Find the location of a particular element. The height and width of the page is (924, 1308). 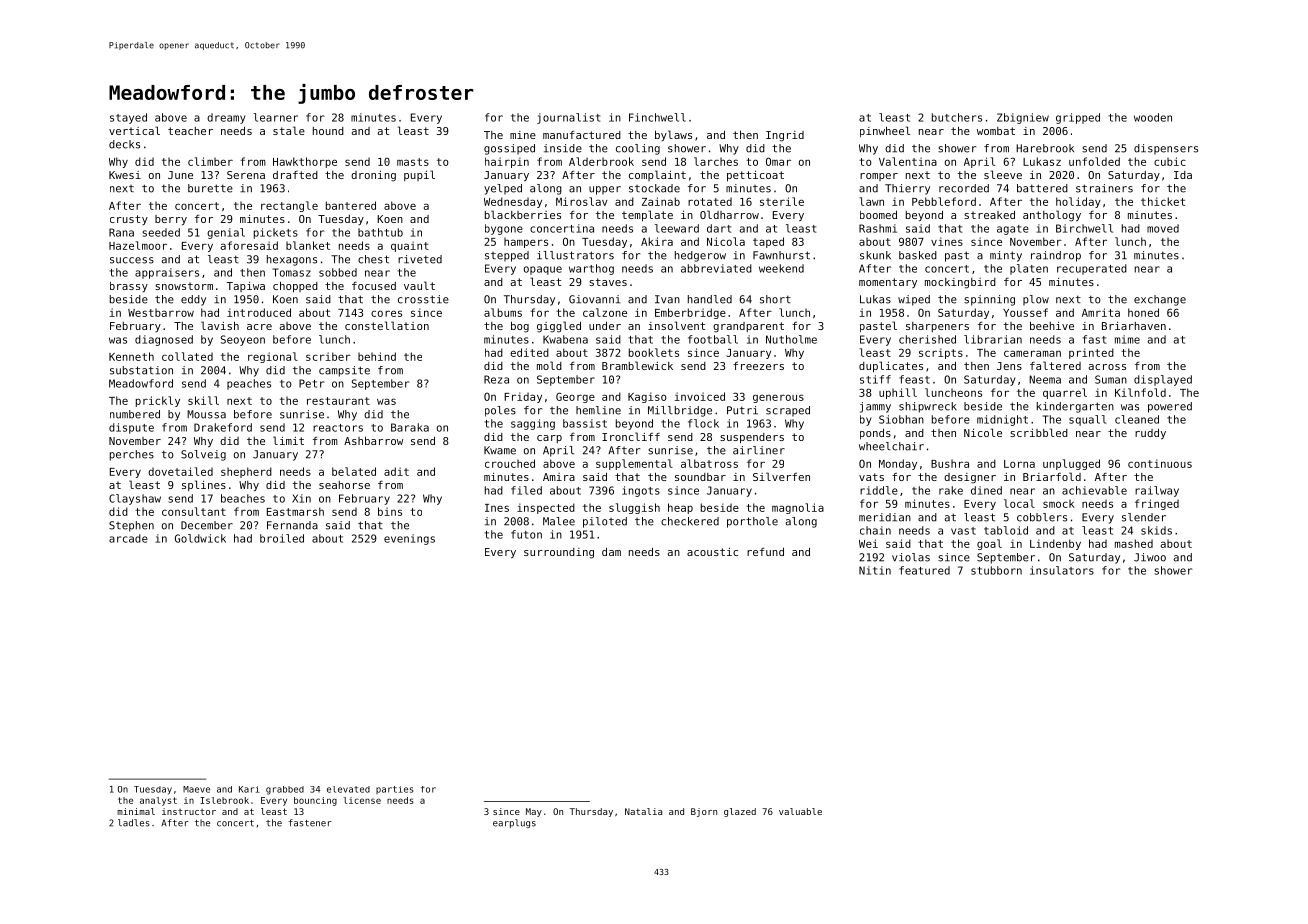

surrounding is located at coordinates (559, 553).
